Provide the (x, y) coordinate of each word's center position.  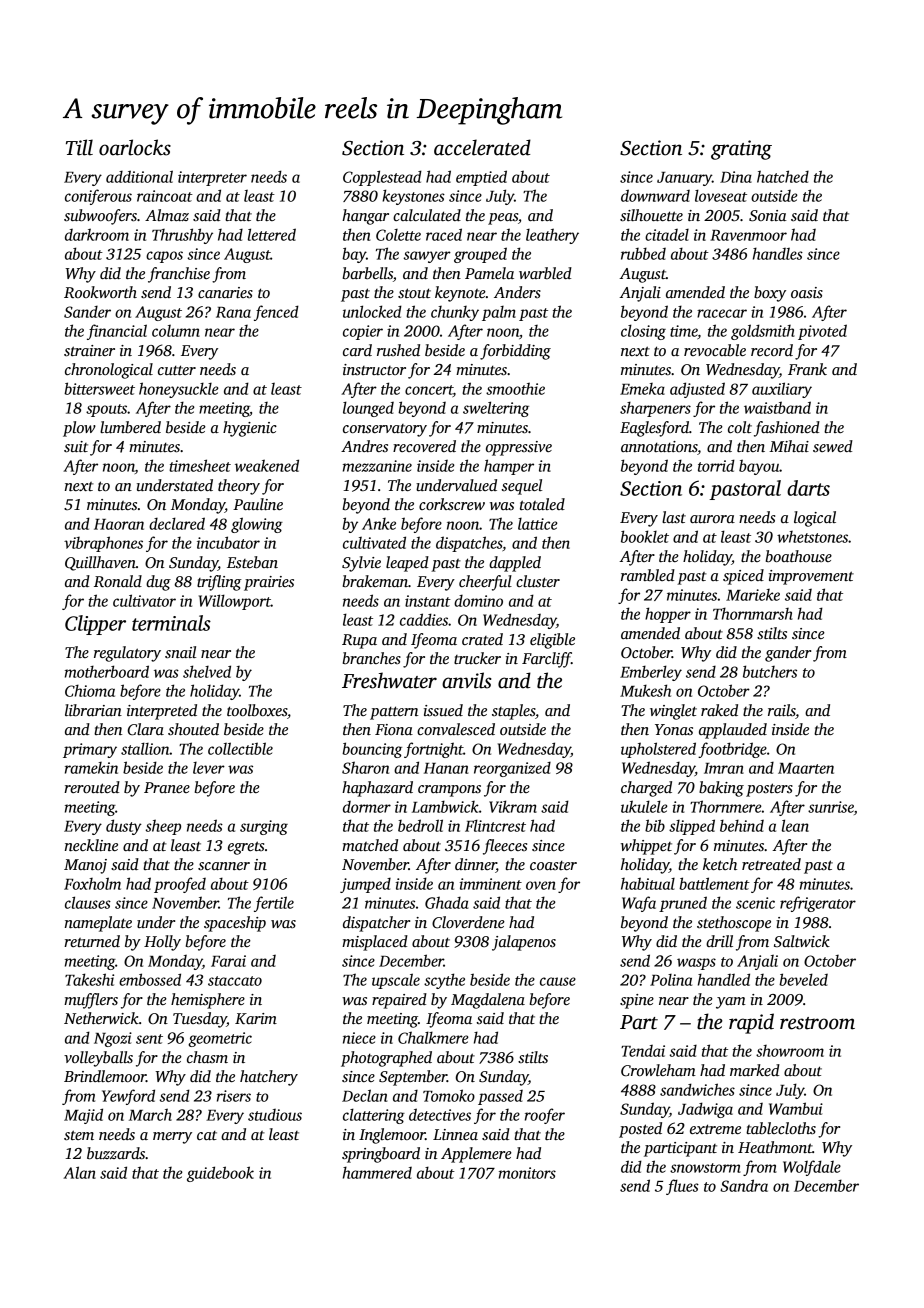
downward (655, 195)
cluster (538, 581)
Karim (256, 1018)
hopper (668, 615)
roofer (545, 1116)
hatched (783, 176)
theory (239, 487)
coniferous (98, 197)
